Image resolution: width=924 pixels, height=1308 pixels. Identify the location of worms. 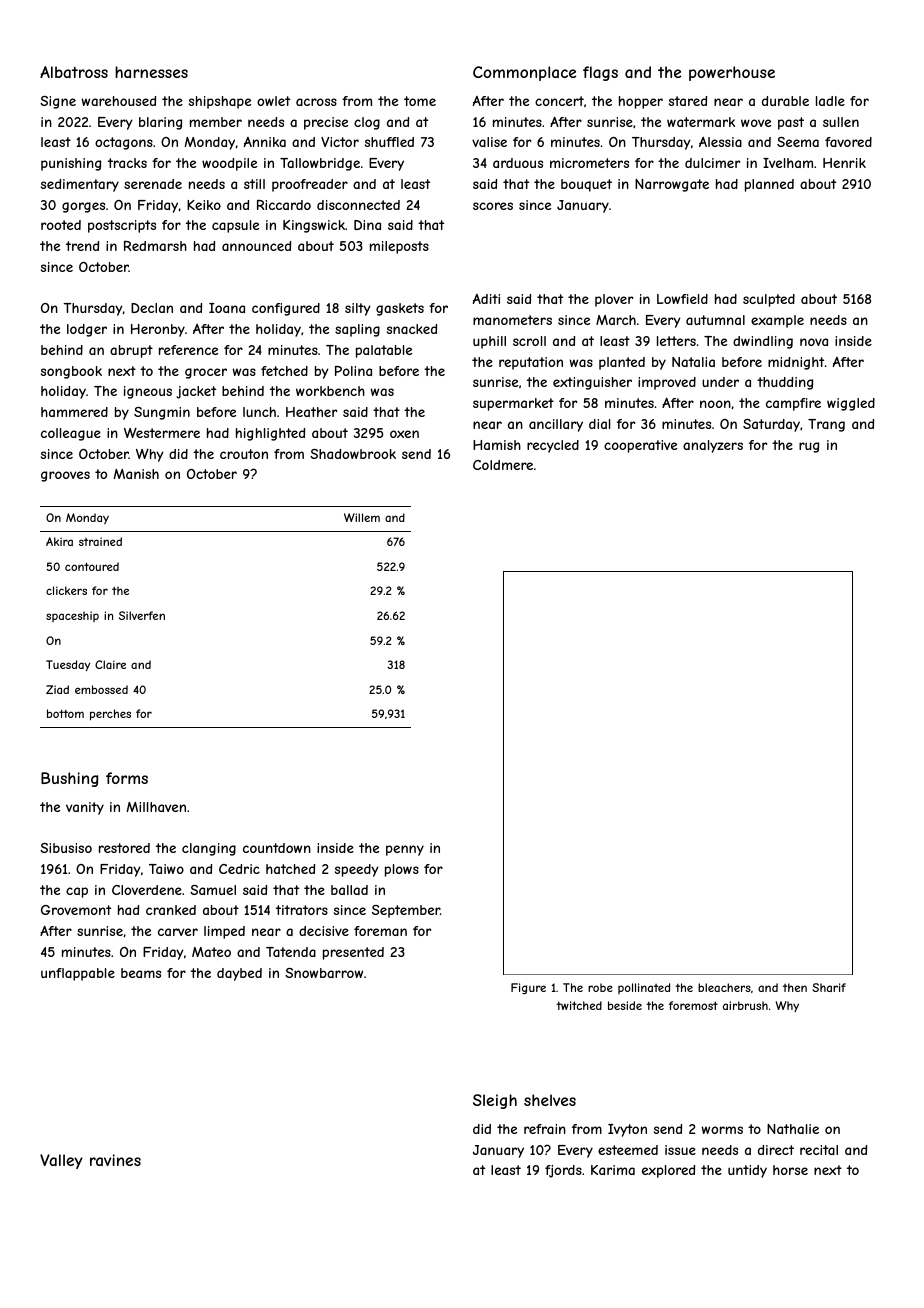
(722, 1130).
